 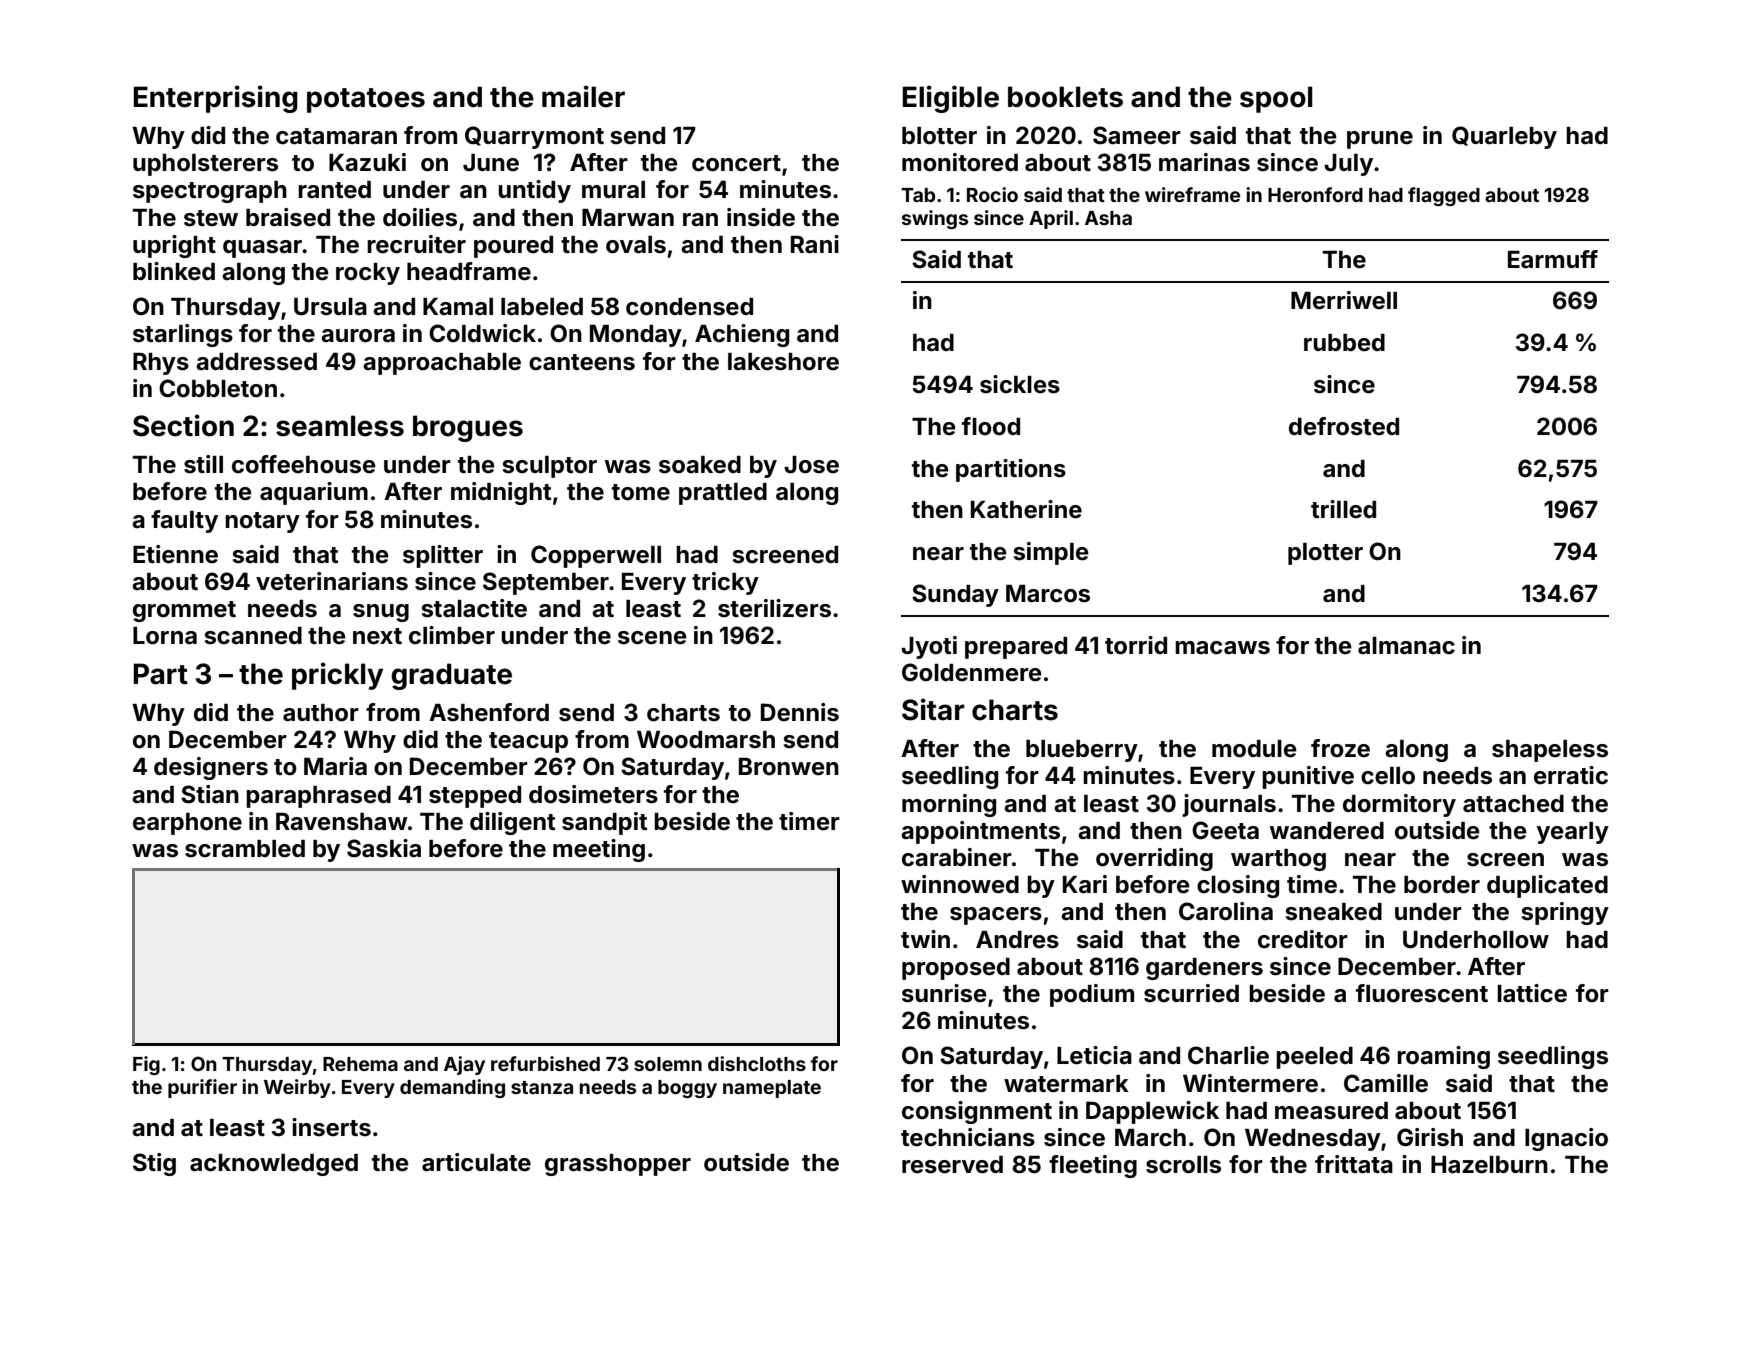 I want to click on Eligible, so click(x=950, y=99).
